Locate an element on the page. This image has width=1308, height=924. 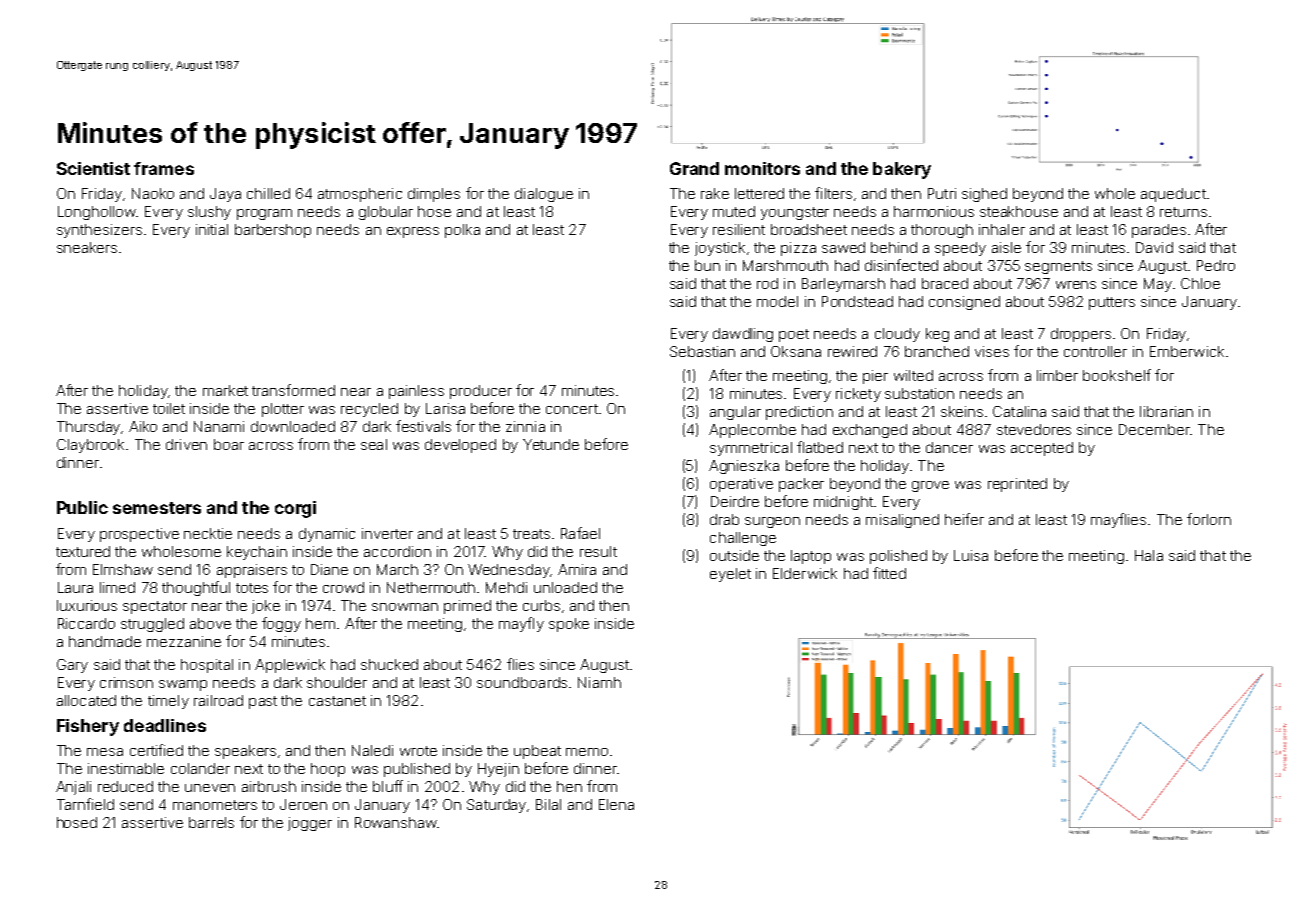
aqueduct is located at coordinates (1173, 195).
